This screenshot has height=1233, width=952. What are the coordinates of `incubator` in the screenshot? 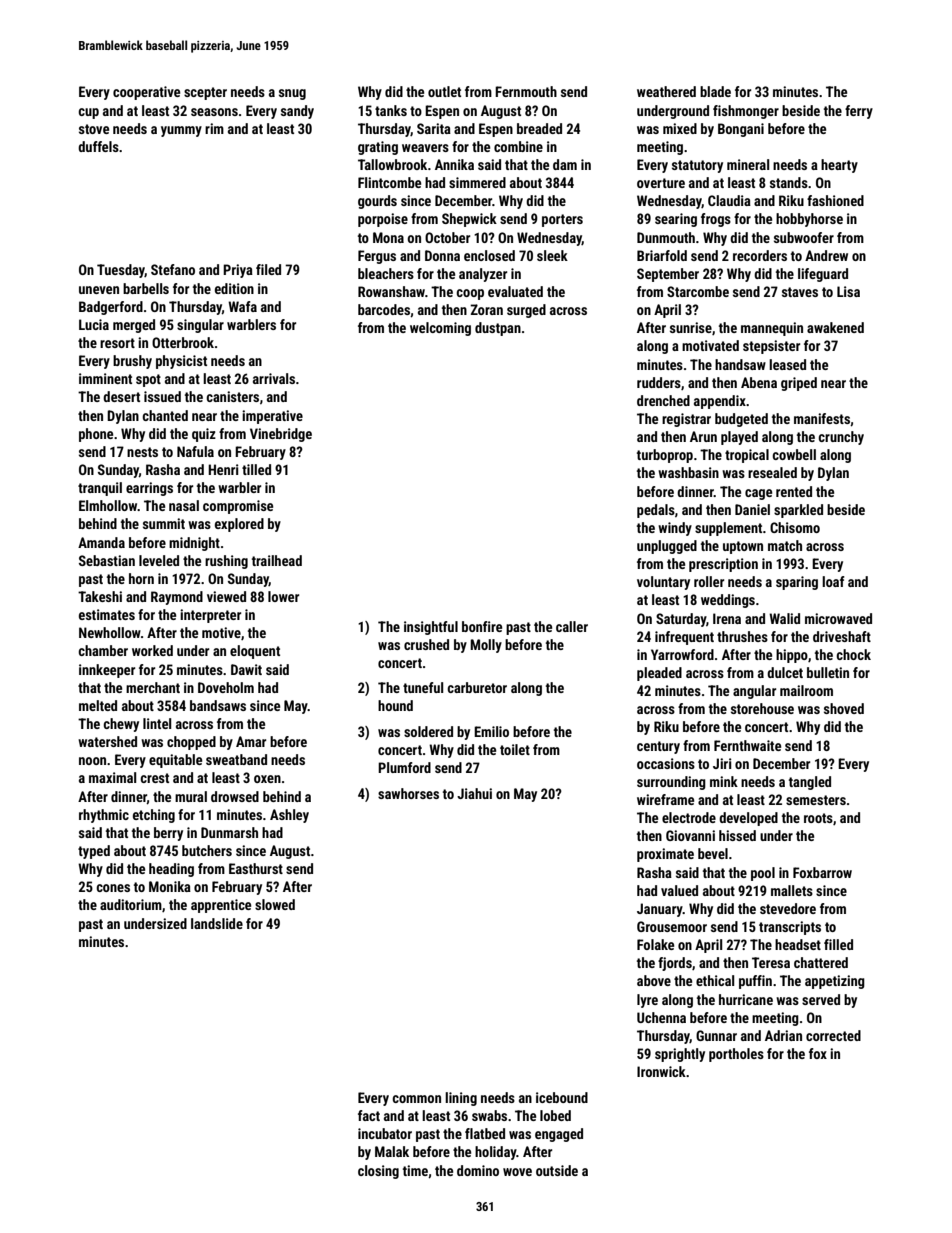 It's located at (385, 1133).
